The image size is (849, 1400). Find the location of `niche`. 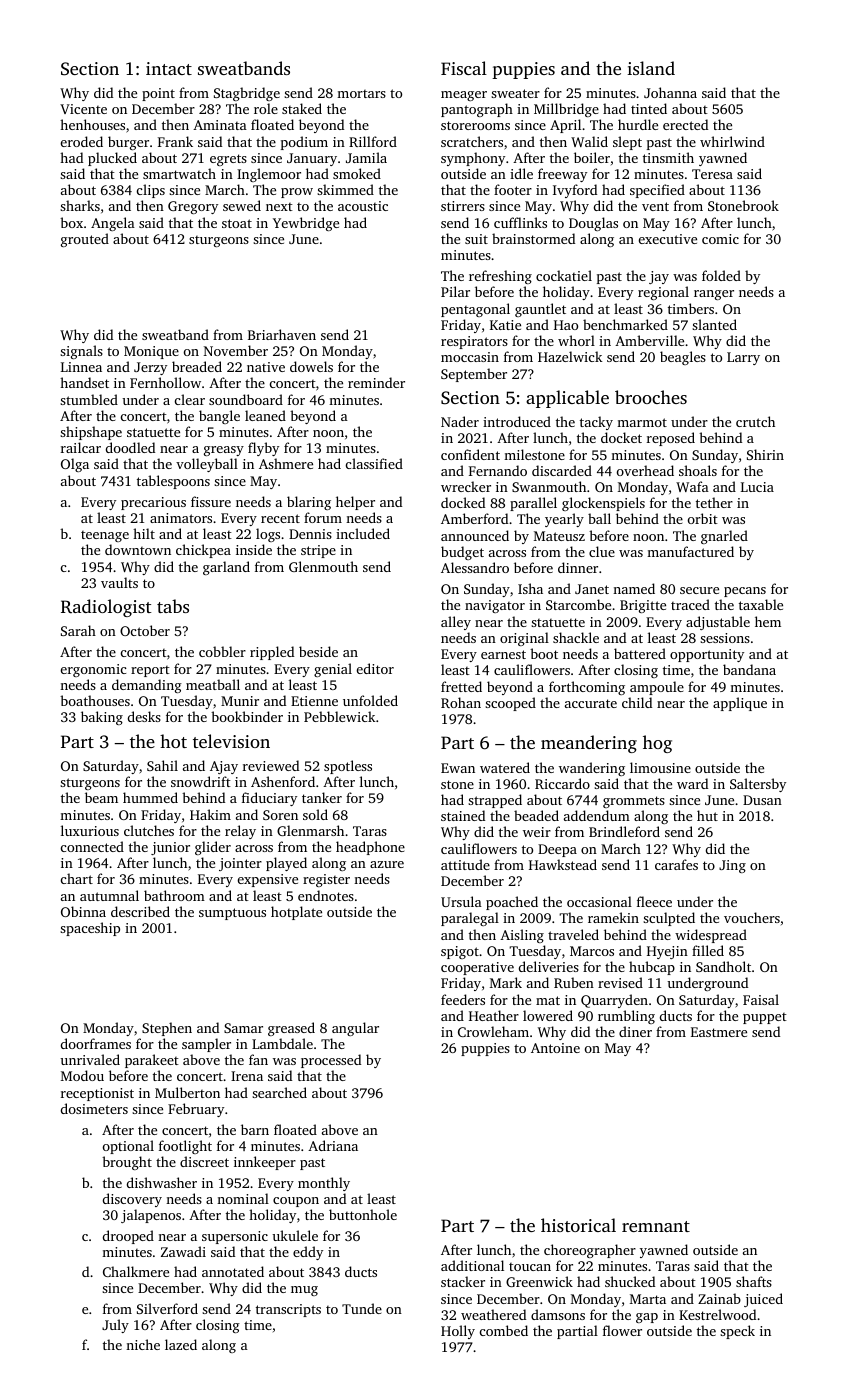

niche is located at coordinates (143, 1344).
